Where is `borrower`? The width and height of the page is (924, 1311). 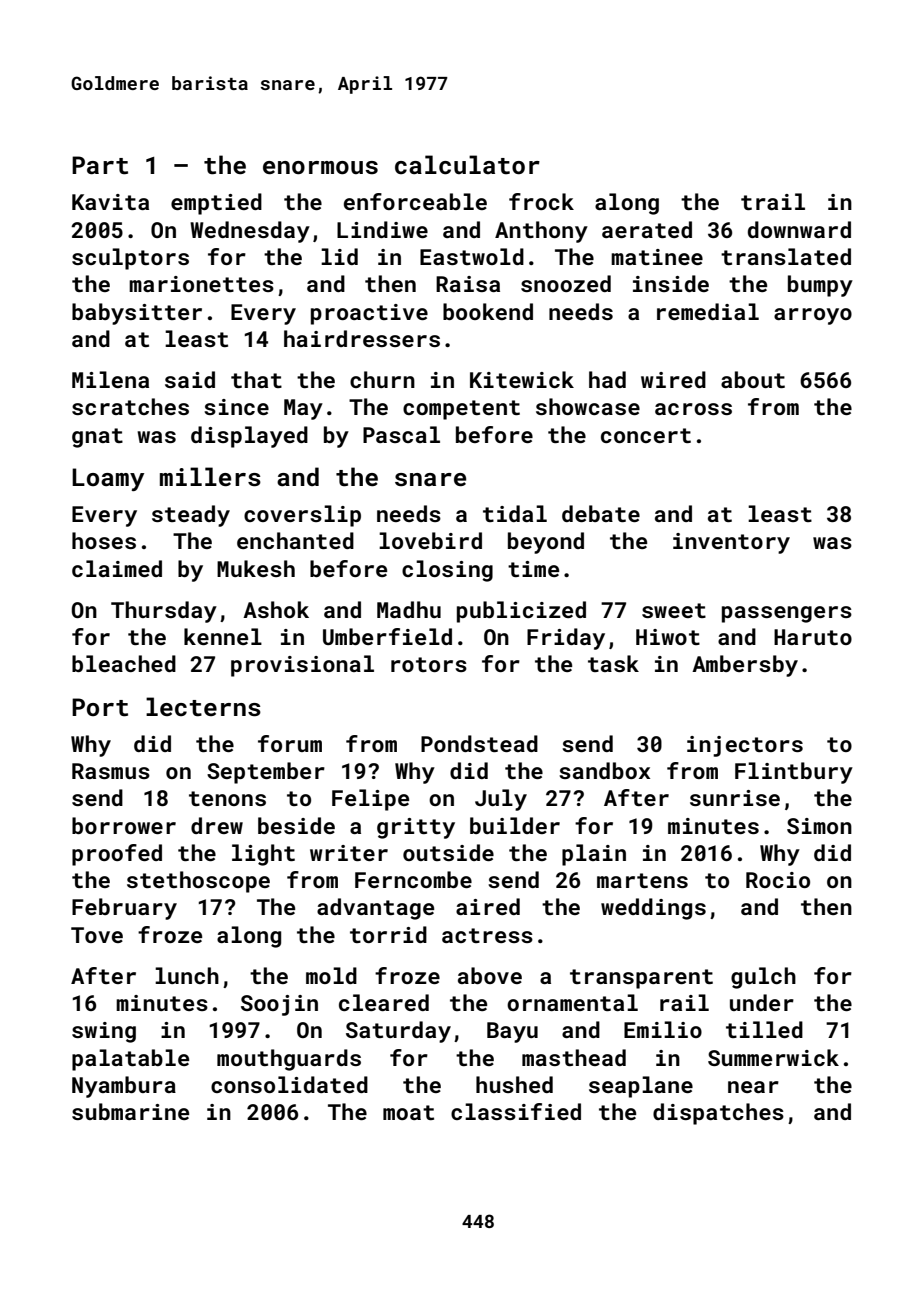 borrower is located at coordinates (124, 825).
